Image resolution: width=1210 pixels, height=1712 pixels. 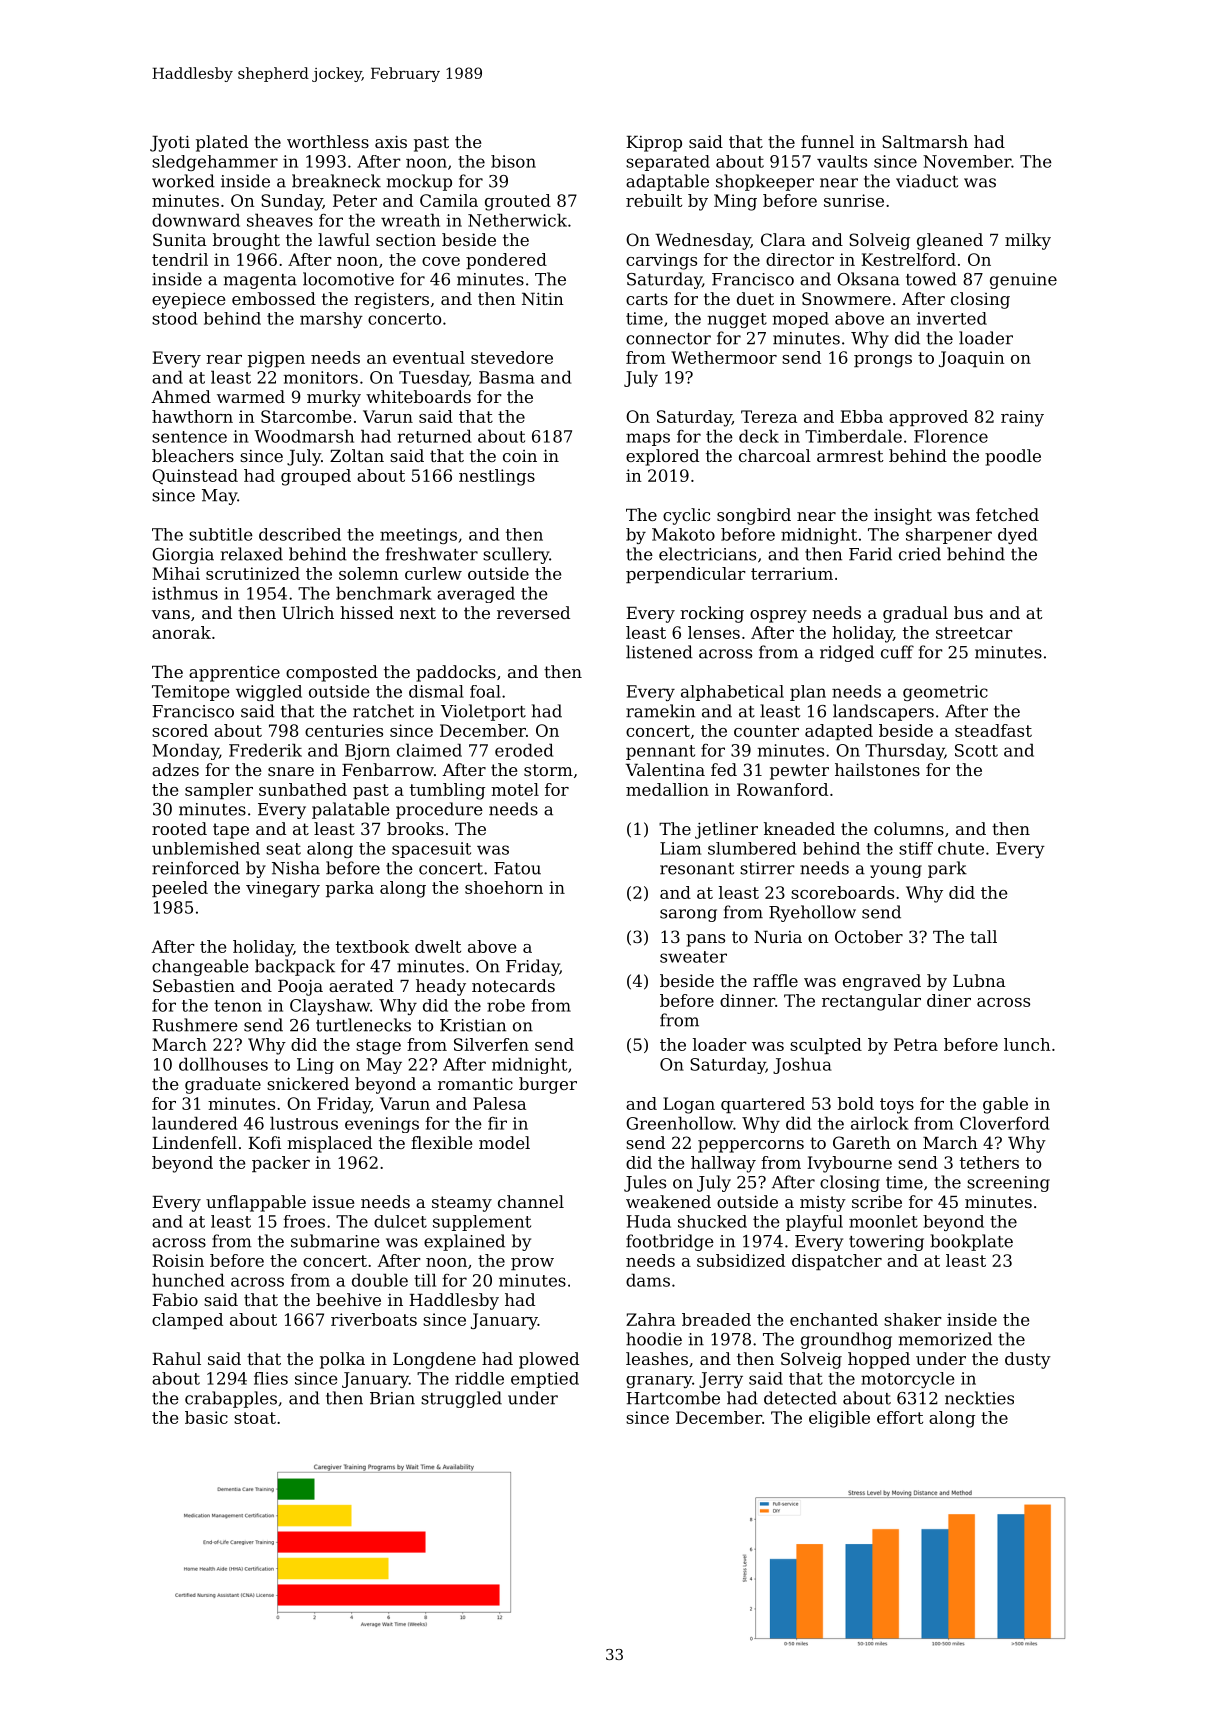 I want to click on Hartcombe, so click(x=673, y=1398).
